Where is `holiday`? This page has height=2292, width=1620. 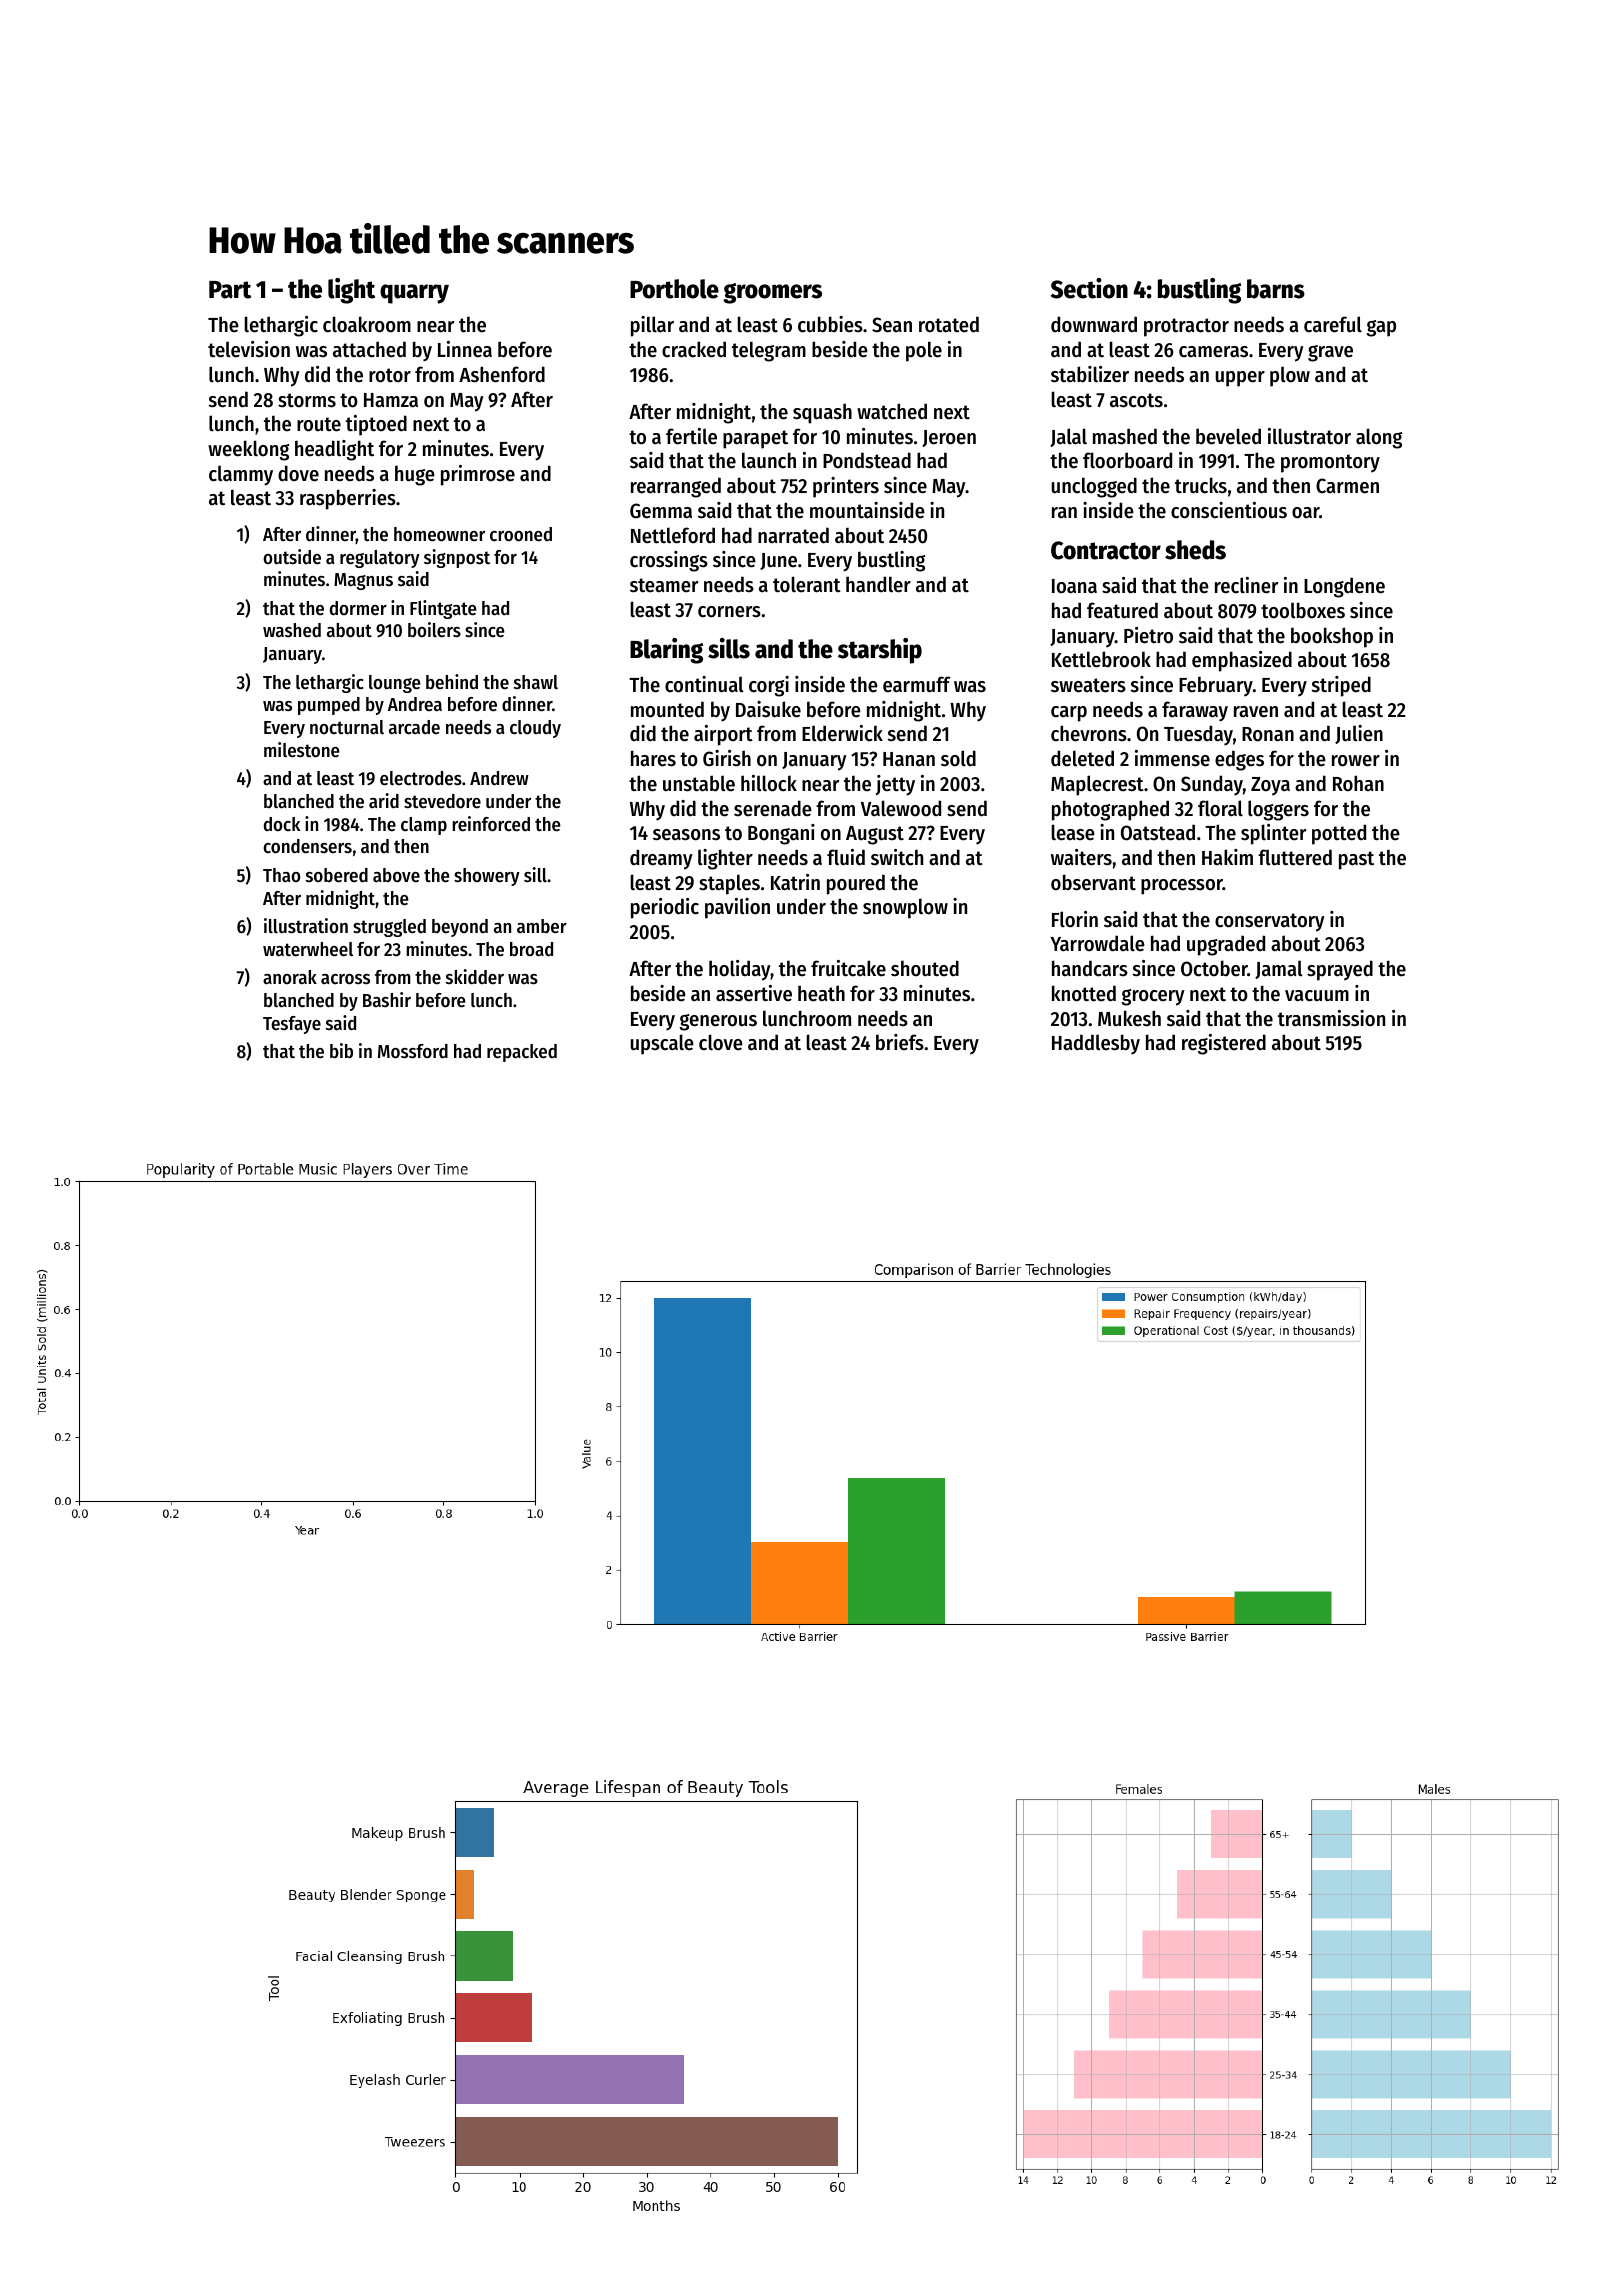
holiday is located at coordinates (740, 970).
